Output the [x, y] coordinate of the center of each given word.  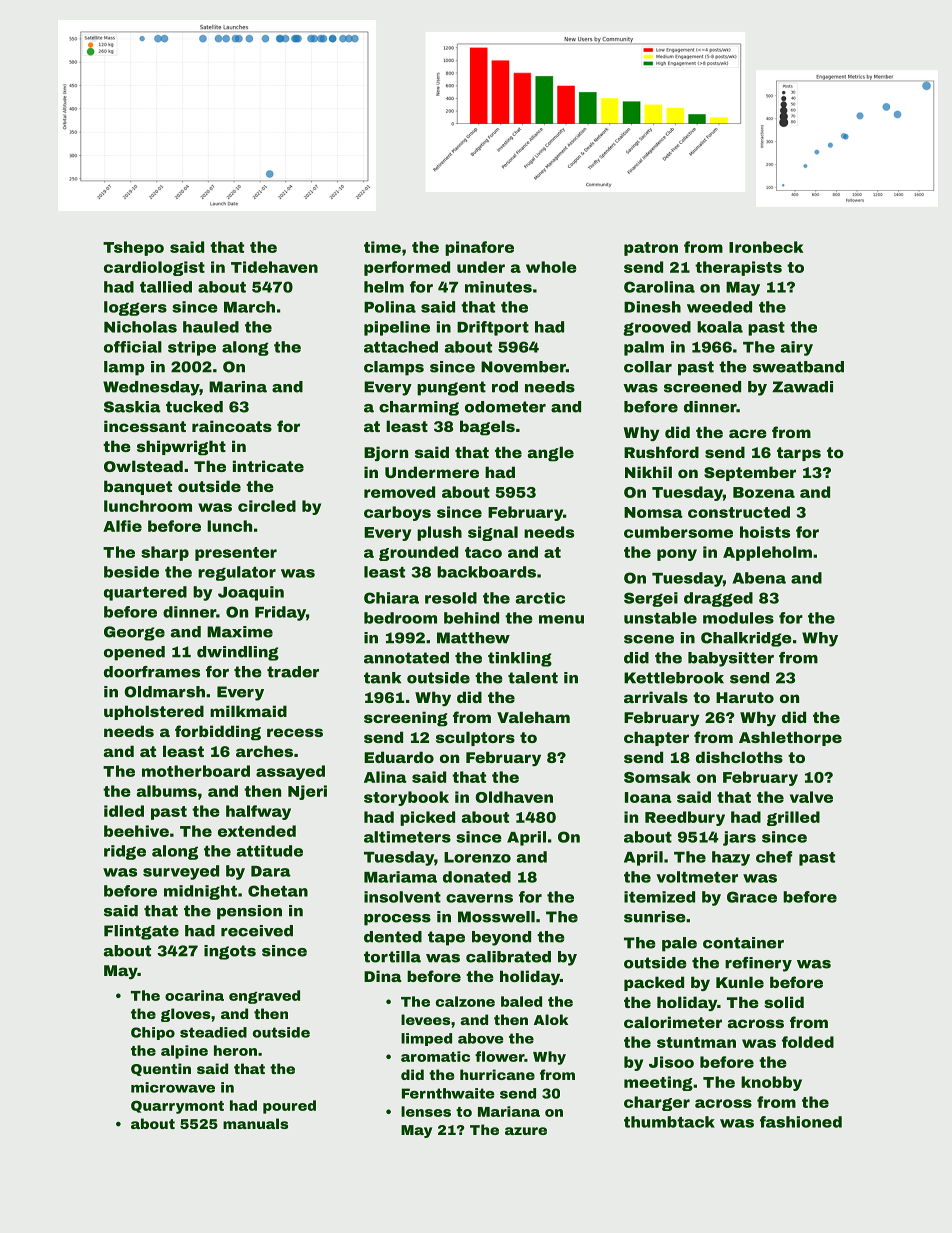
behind [471, 618]
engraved [264, 997]
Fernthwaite [448, 1093]
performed [407, 268]
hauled [211, 327]
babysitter [731, 659]
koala [720, 327]
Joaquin [251, 593]
